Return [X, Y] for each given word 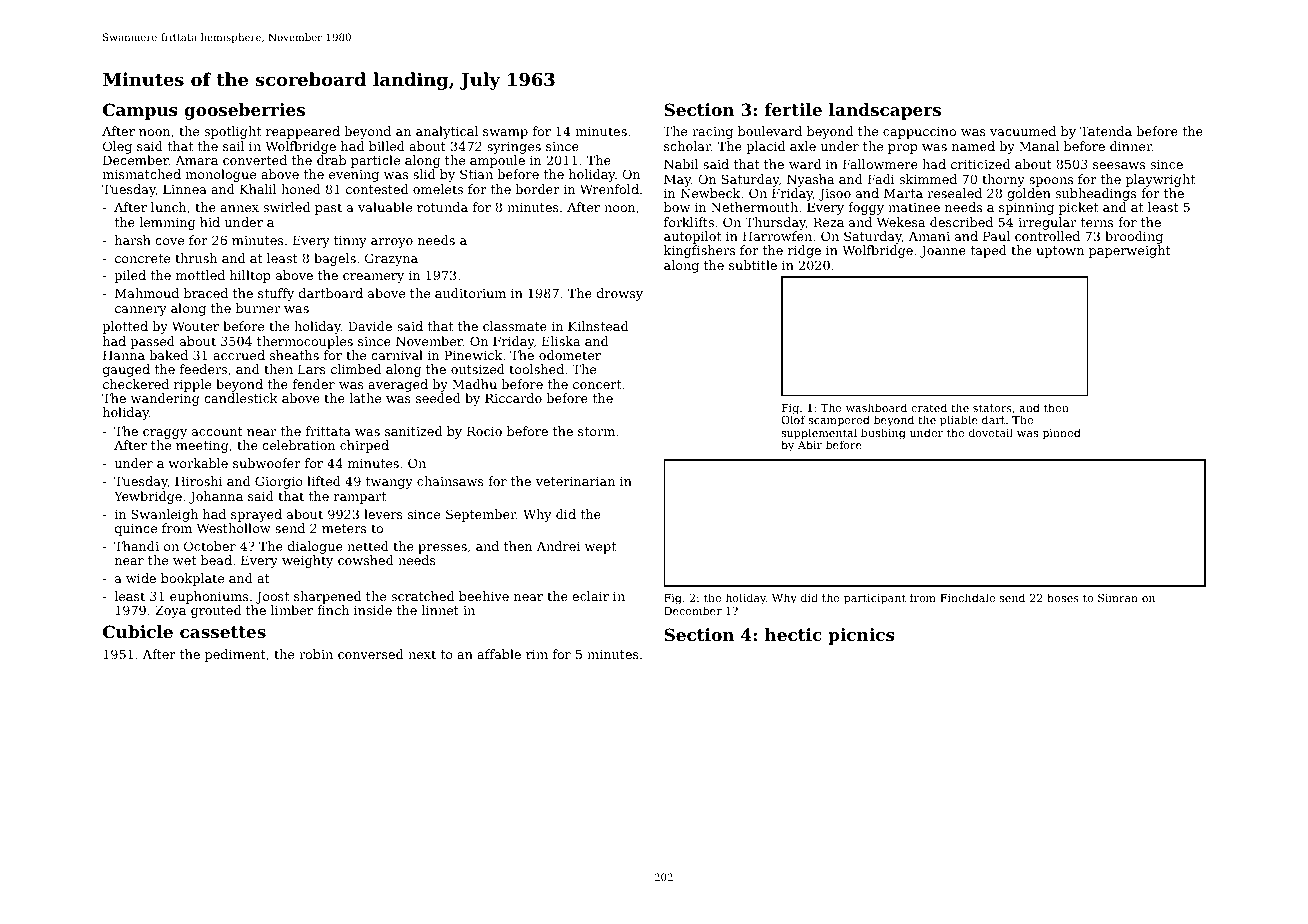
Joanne [943, 251]
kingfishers [699, 251]
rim [537, 654]
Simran [1118, 598]
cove [169, 241]
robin [316, 654]
